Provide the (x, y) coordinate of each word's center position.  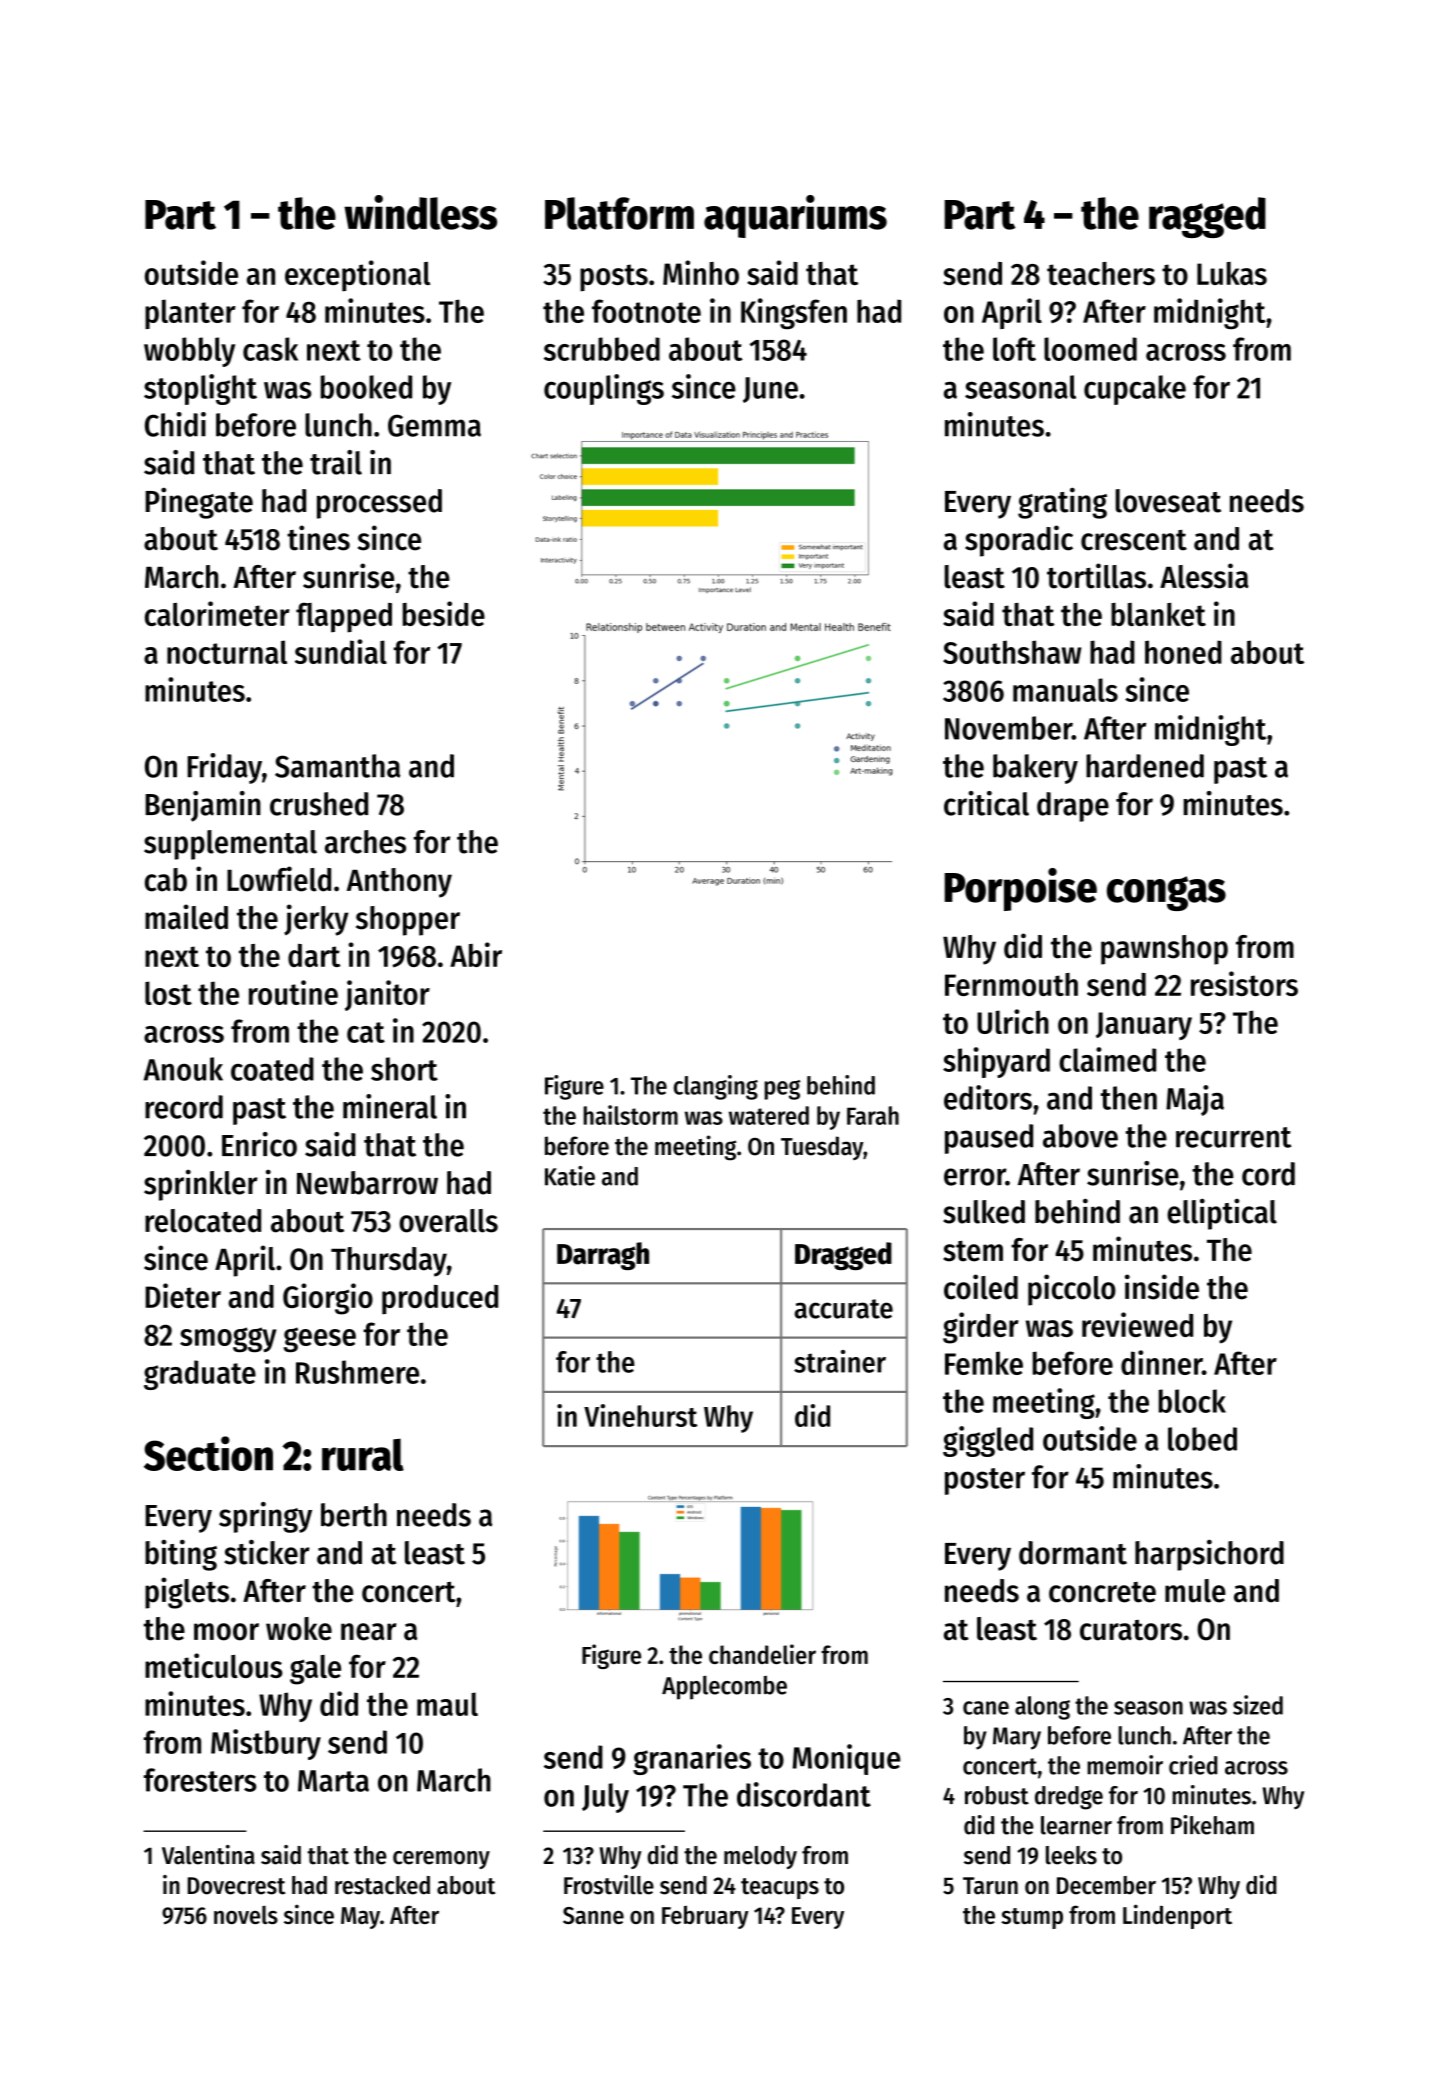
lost (168, 993)
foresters (200, 1780)
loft (1014, 349)
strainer (840, 1361)
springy (265, 1517)
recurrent (1234, 1137)
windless (420, 212)
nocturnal (227, 652)
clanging (716, 1087)
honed (1183, 652)
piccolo (1072, 1290)
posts (614, 278)
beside (444, 613)
